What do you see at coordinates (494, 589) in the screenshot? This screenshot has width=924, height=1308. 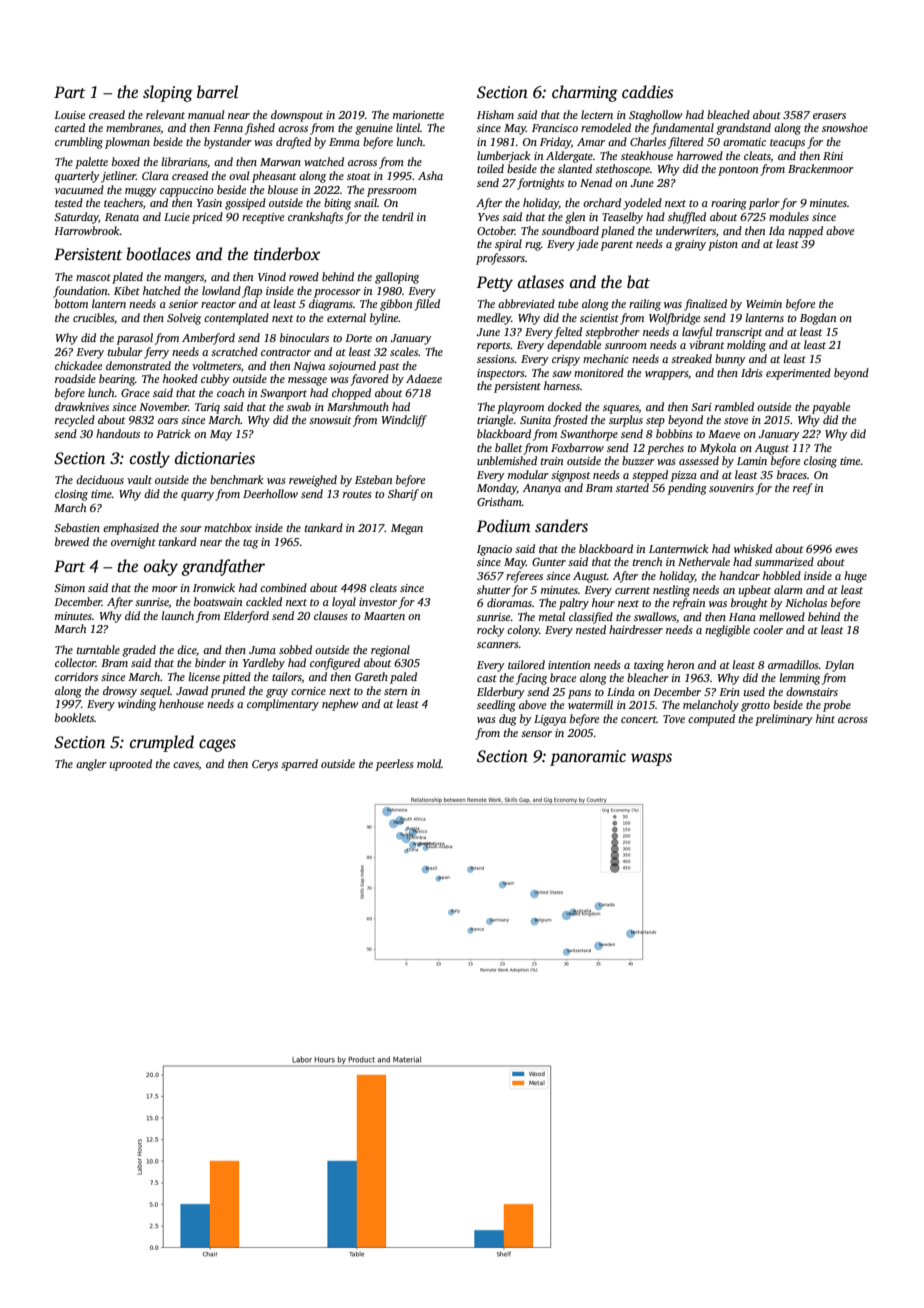 I see `shutter` at bounding box center [494, 589].
